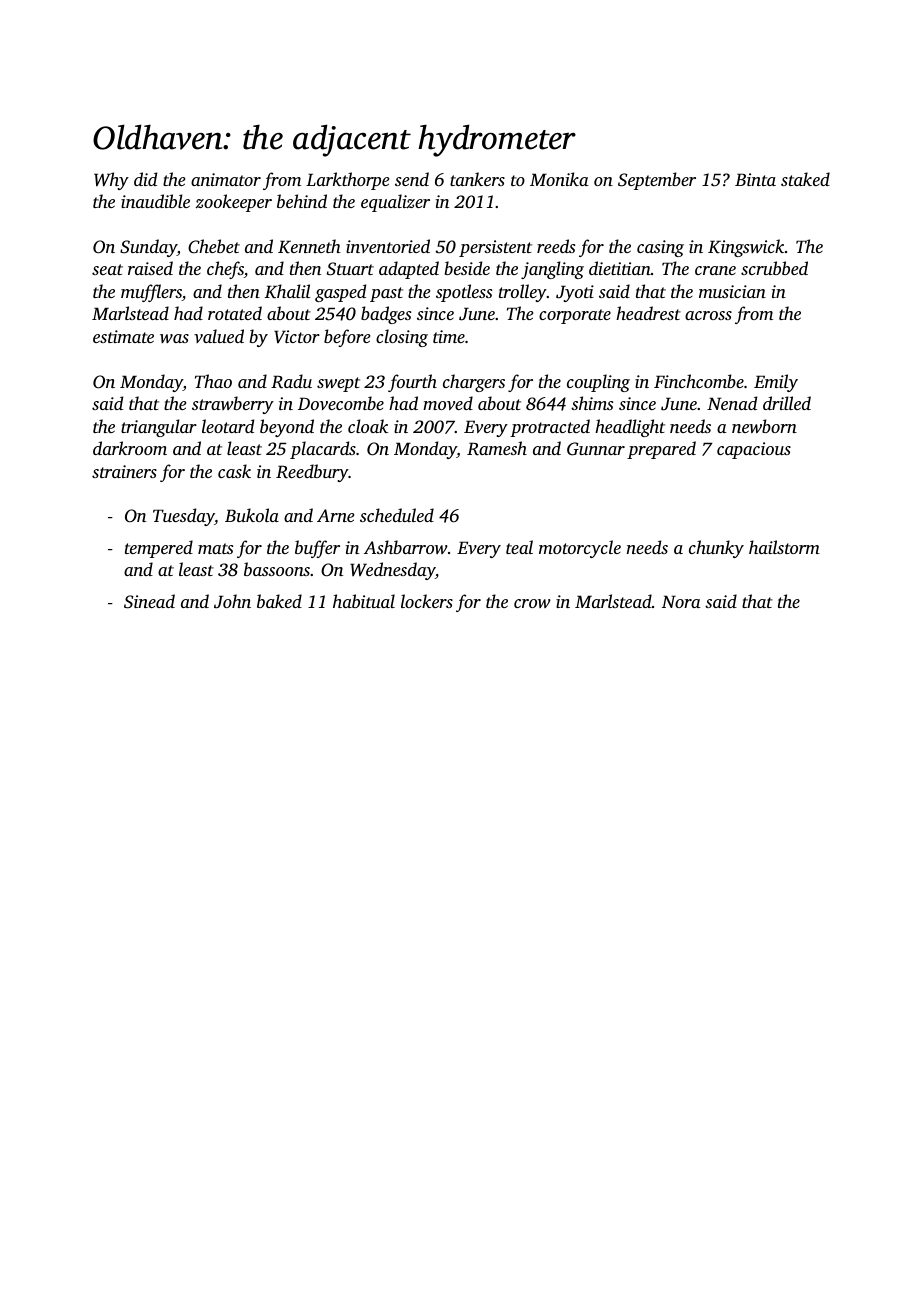 The image size is (924, 1308). I want to click on mats, so click(215, 548).
